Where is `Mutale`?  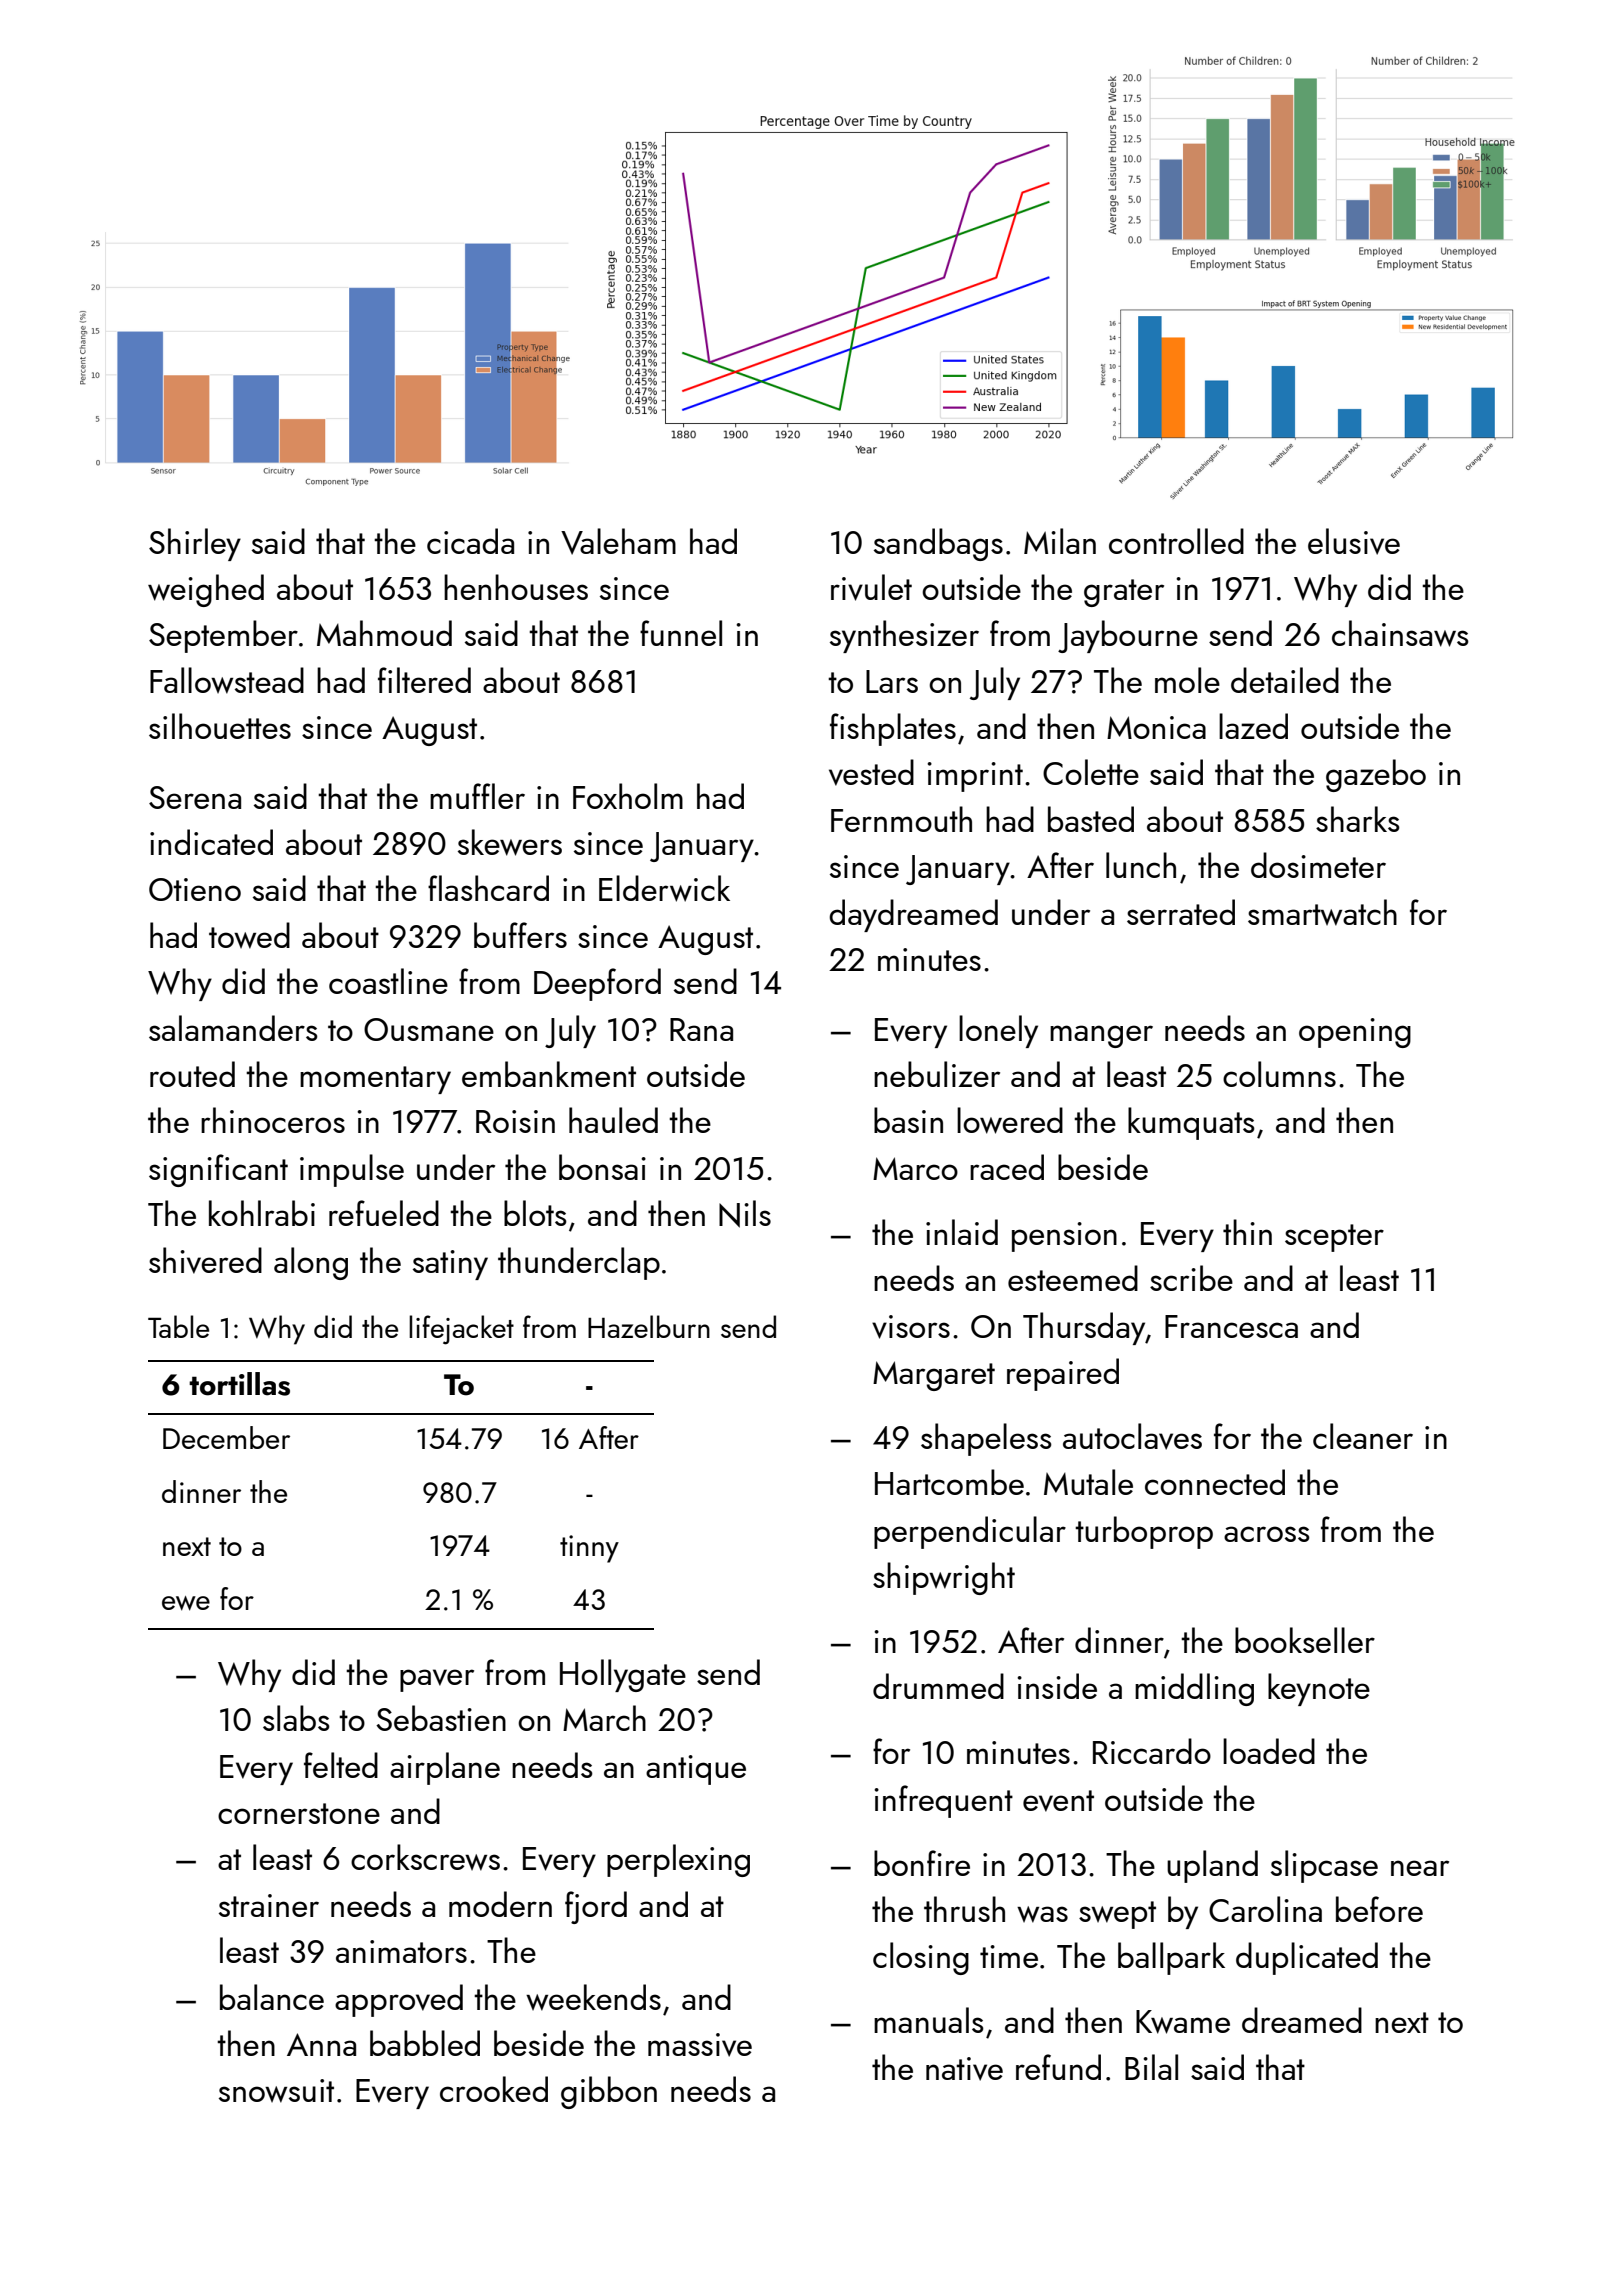
Mutale is located at coordinates (1088, 1482).
